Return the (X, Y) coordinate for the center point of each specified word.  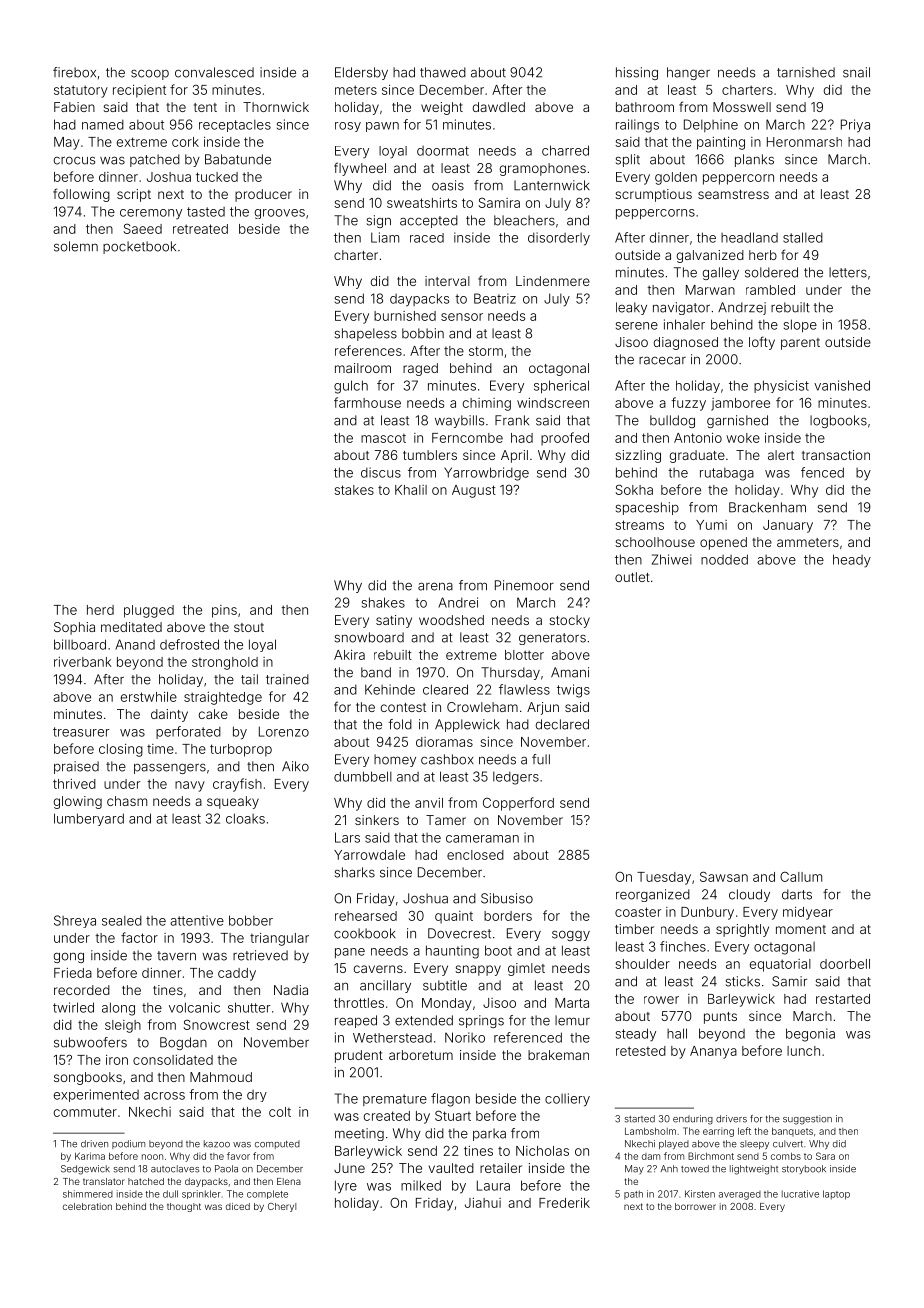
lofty (762, 343)
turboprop (241, 750)
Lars (347, 837)
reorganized (653, 895)
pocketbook (139, 247)
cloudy (749, 895)
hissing (637, 73)
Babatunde (238, 159)
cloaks (245, 818)
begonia (810, 1035)
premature (395, 1100)
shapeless (366, 334)
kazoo (217, 1144)
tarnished (806, 72)
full (541, 759)
